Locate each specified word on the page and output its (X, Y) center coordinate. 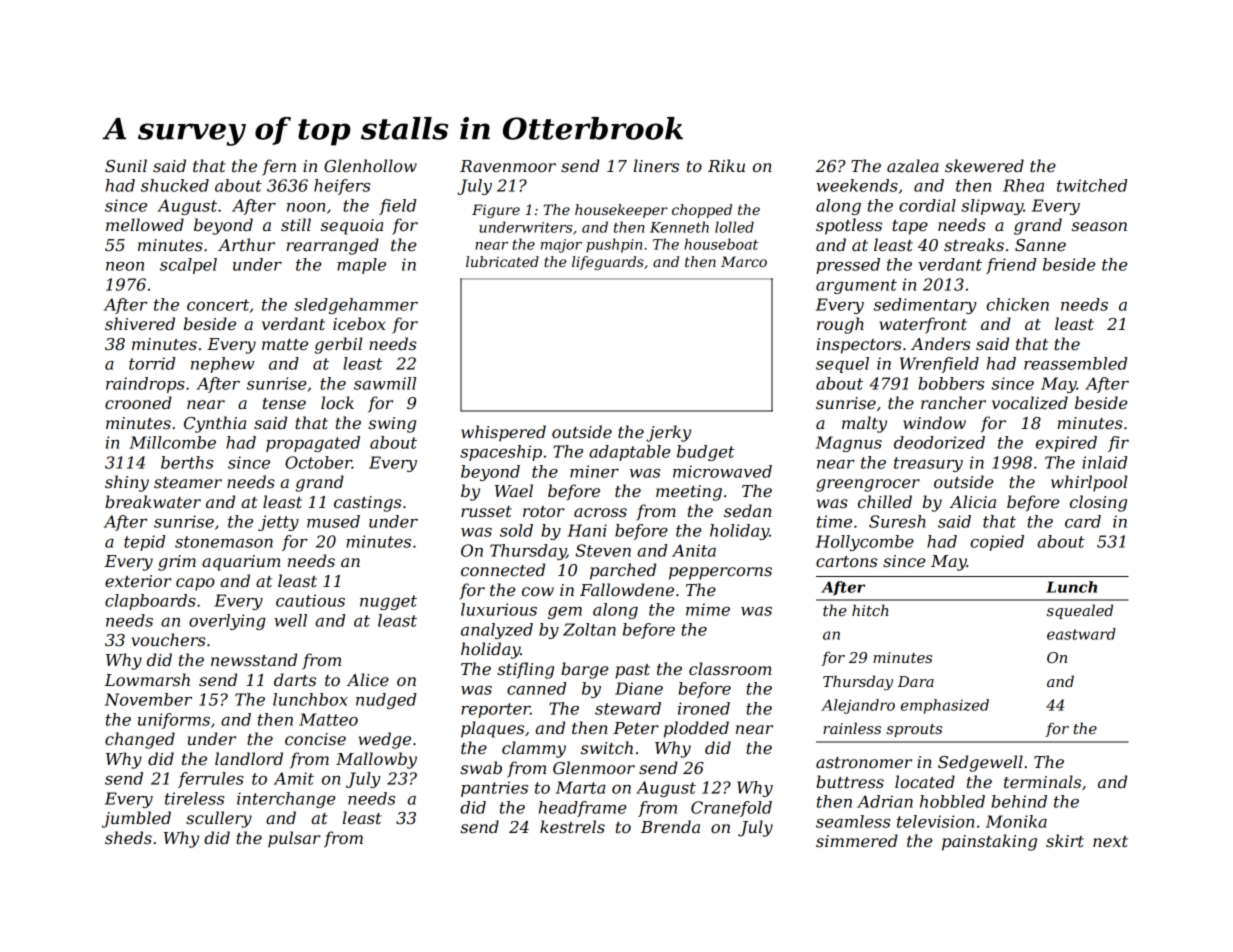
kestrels (572, 826)
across (600, 512)
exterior (138, 581)
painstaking (989, 842)
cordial (927, 205)
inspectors (858, 346)
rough (840, 325)
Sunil (126, 165)
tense (284, 403)
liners (656, 165)
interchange (286, 800)
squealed (1080, 611)
